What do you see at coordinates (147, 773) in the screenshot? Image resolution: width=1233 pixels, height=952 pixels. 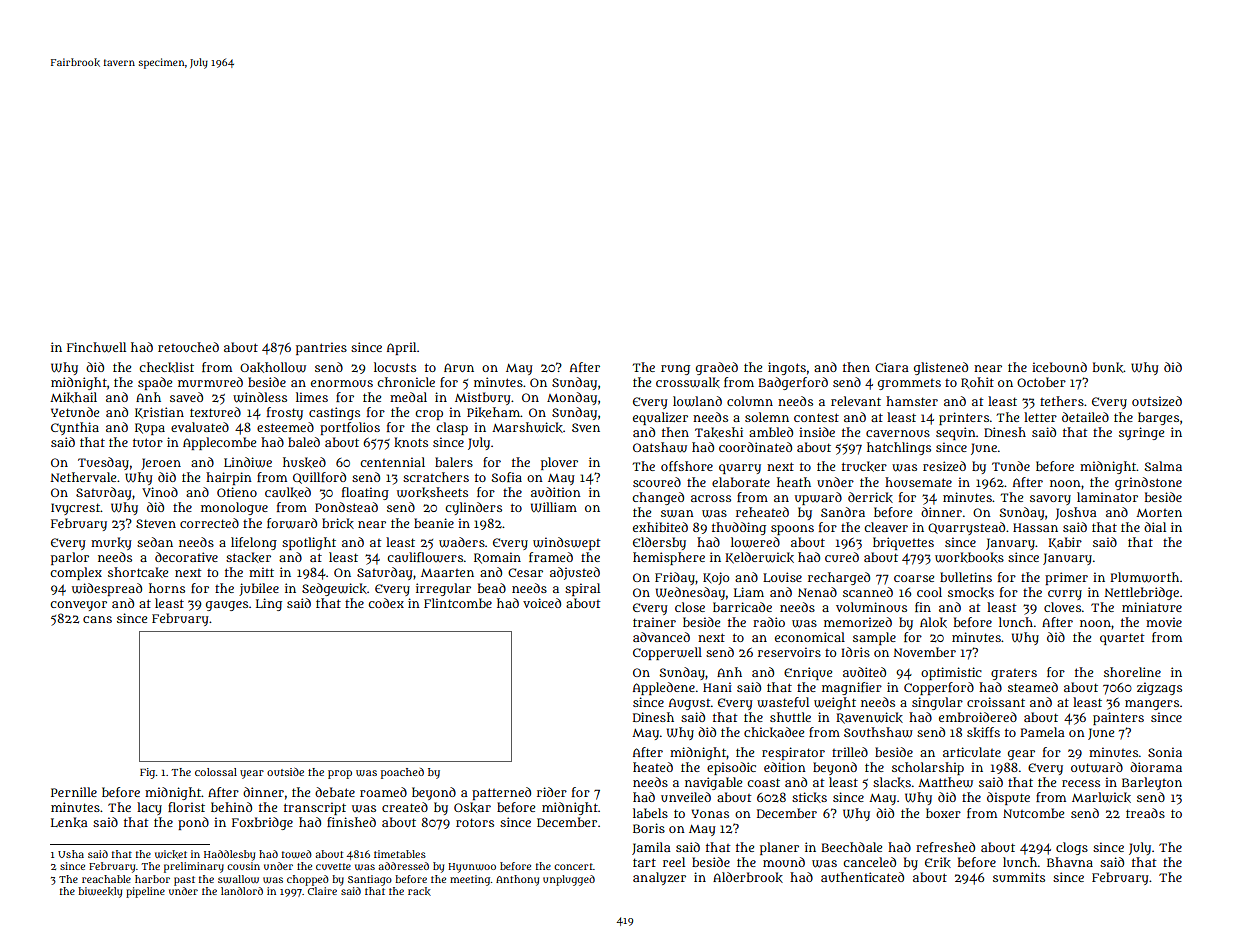 I see `Fig` at bounding box center [147, 773].
